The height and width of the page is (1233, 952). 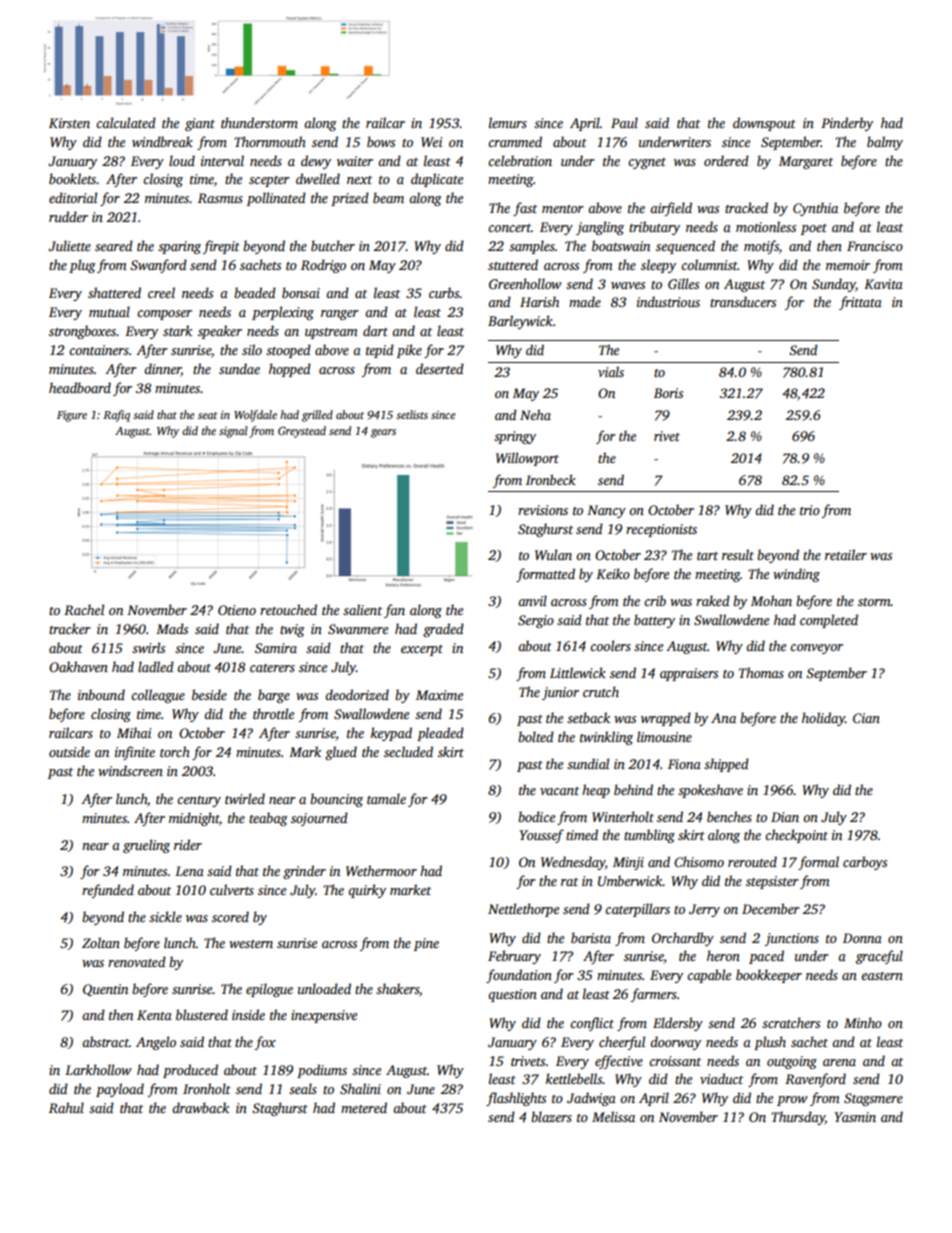 I want to click on downspout, so click(x=764, y=124).
